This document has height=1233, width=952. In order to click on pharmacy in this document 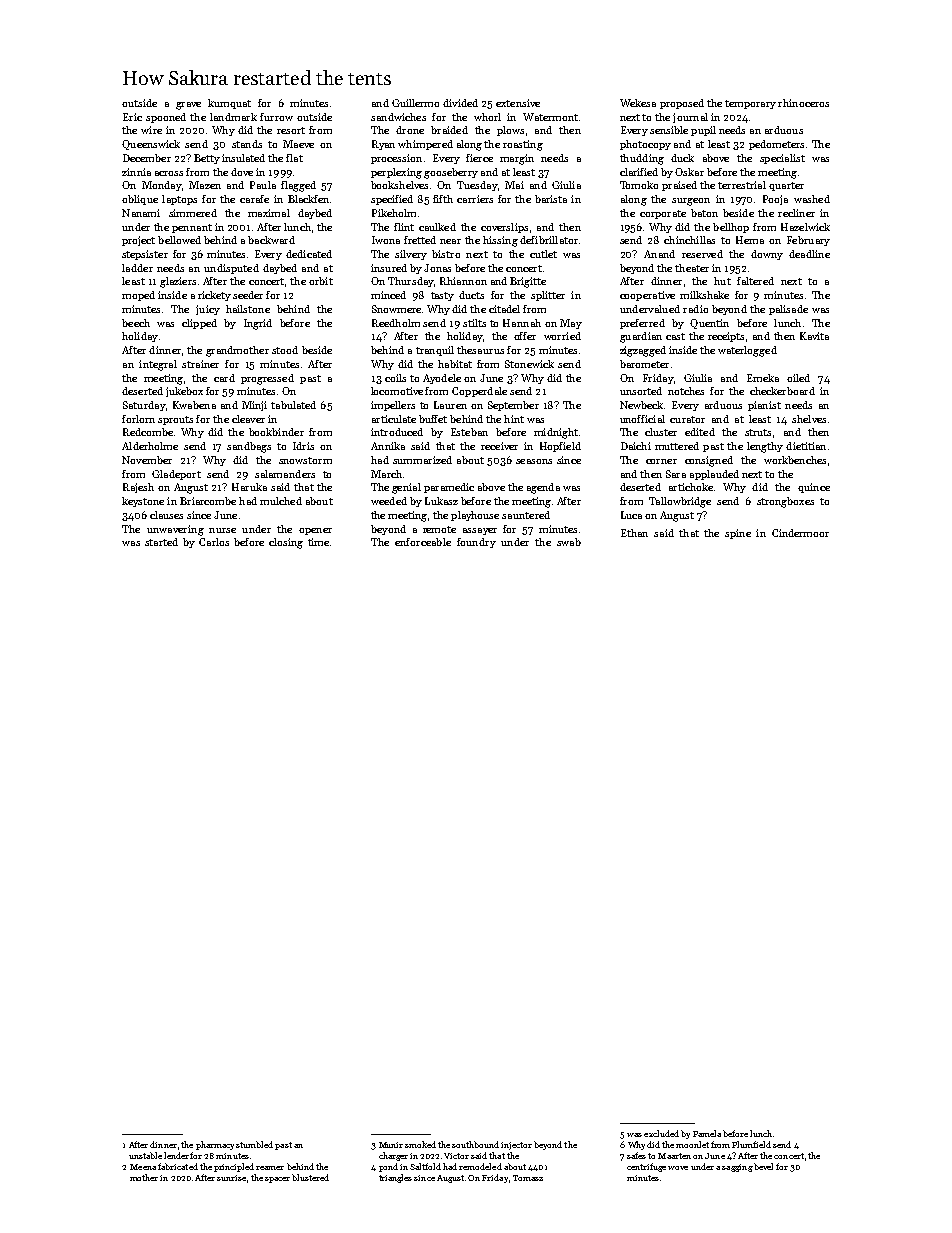, I will do `click(215, 1145)`.
